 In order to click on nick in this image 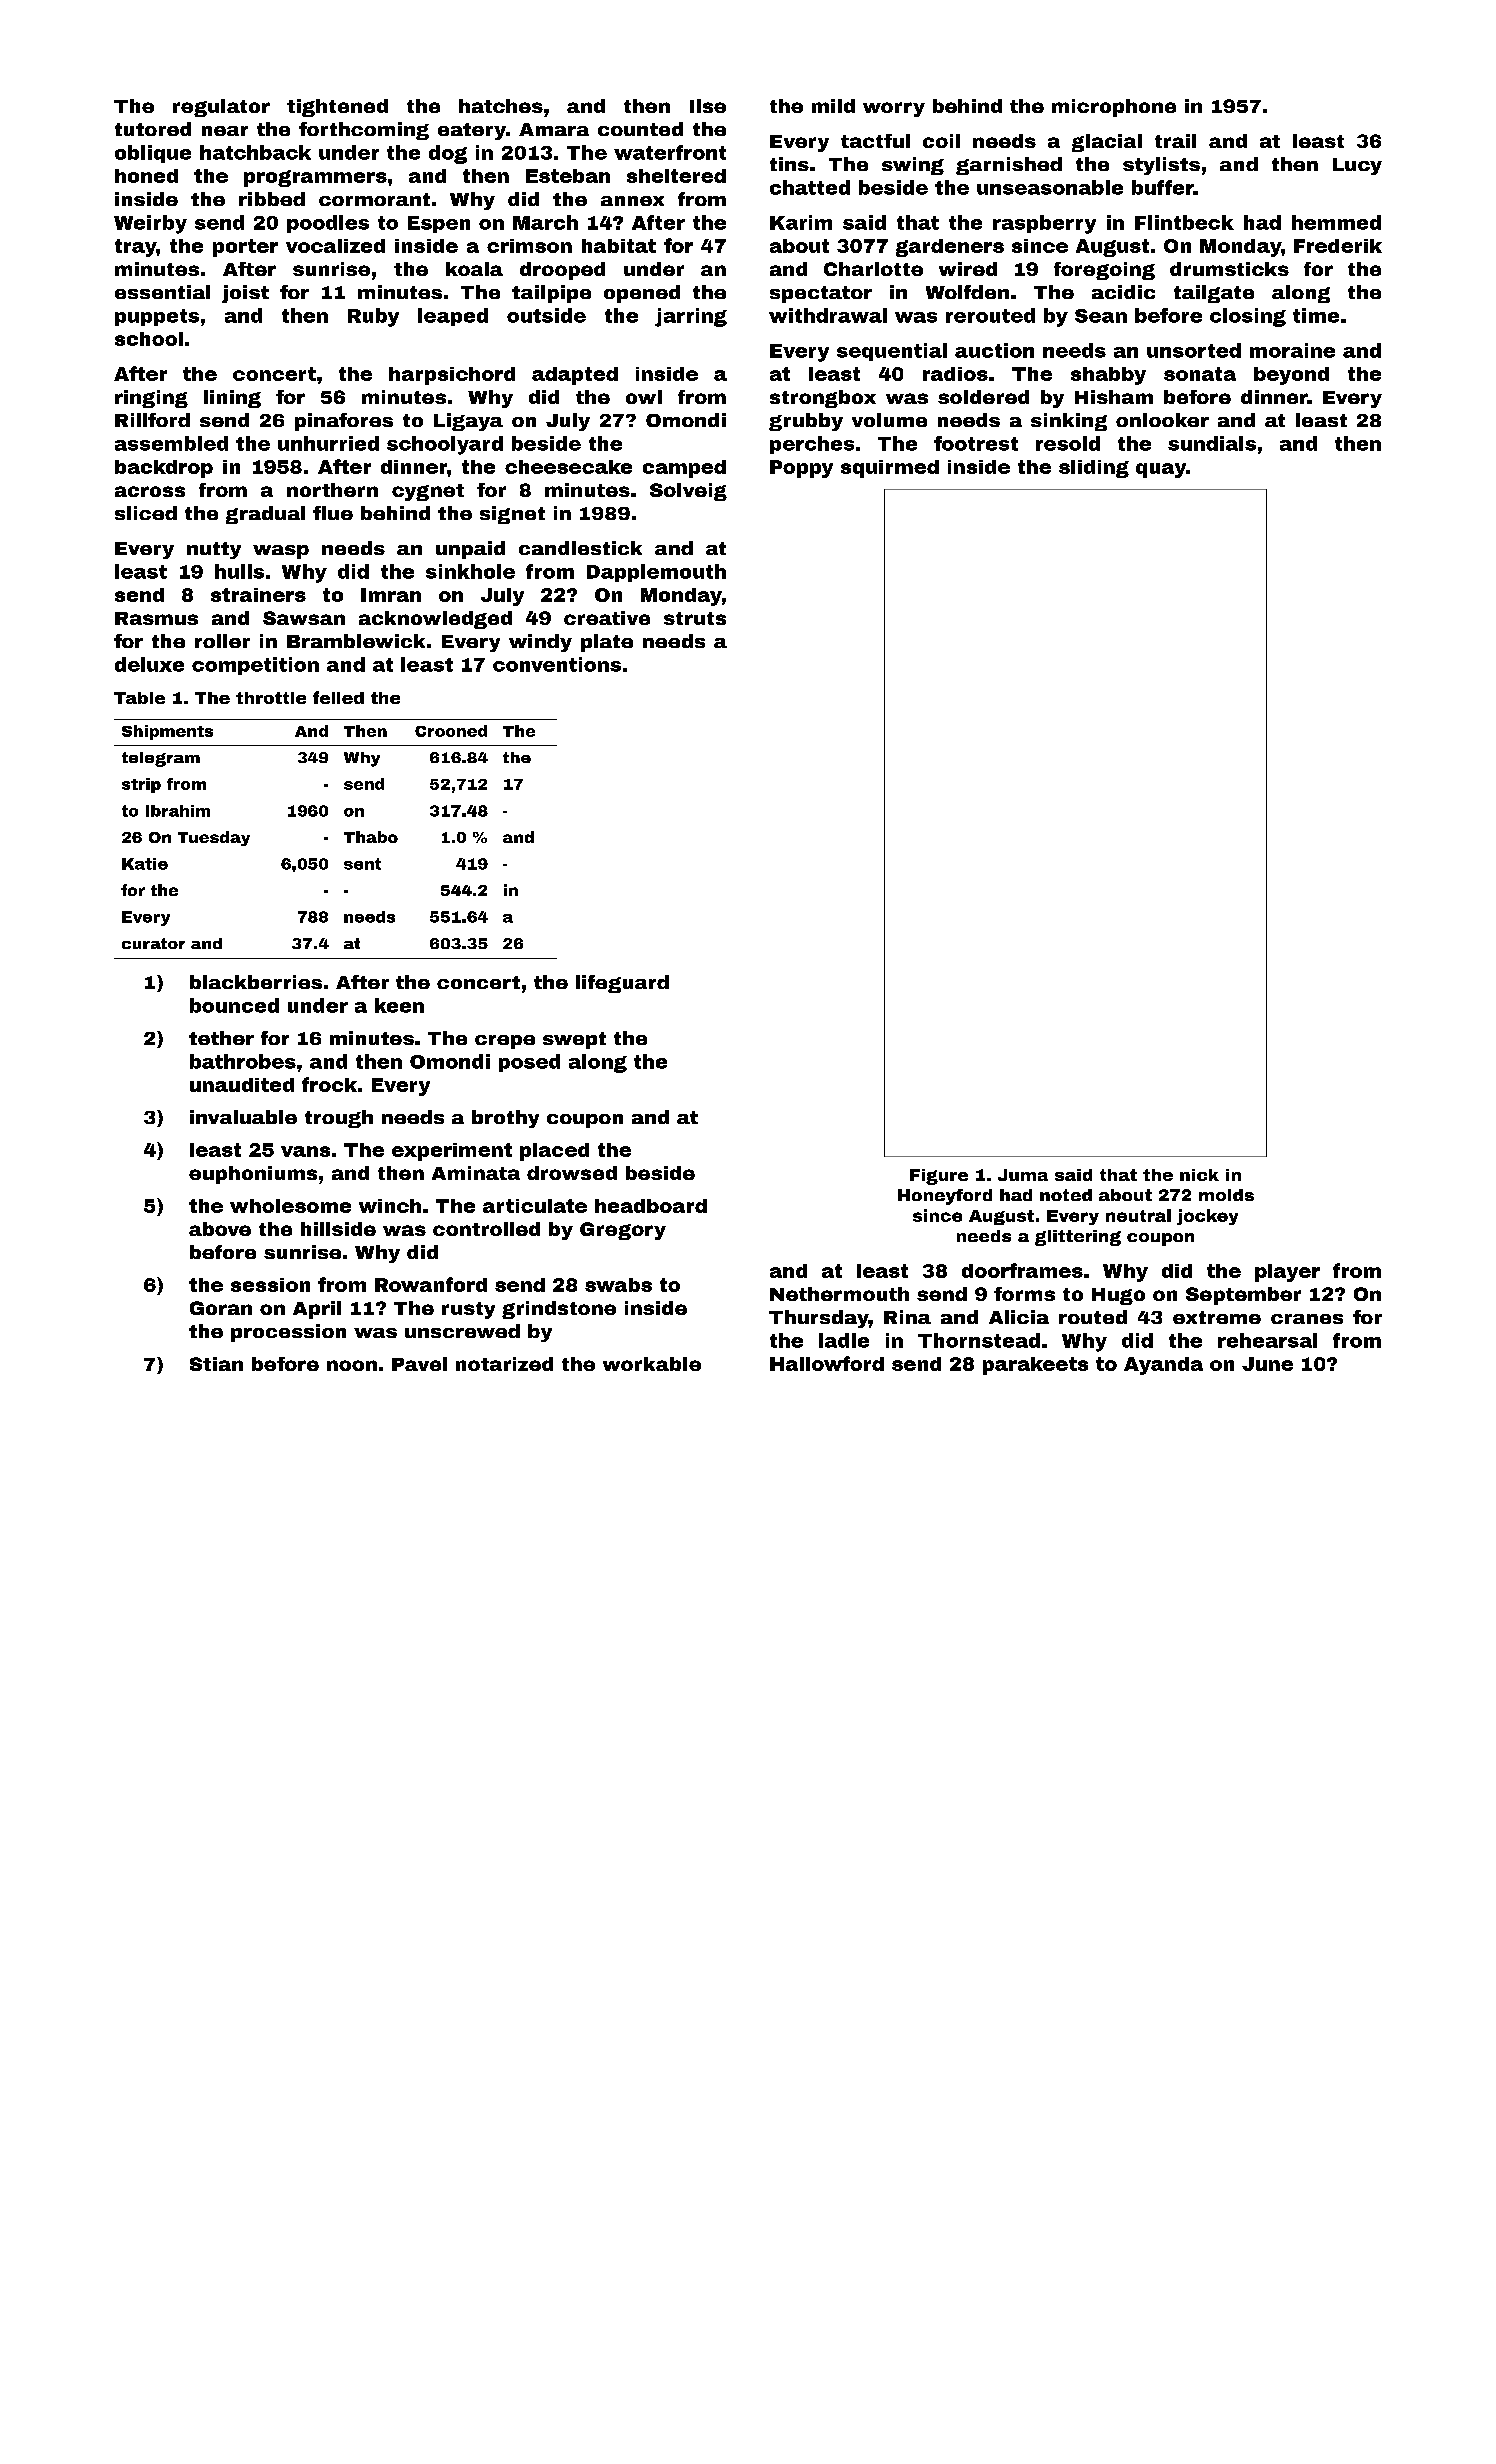, I will do `click(1199, 1175)`.
